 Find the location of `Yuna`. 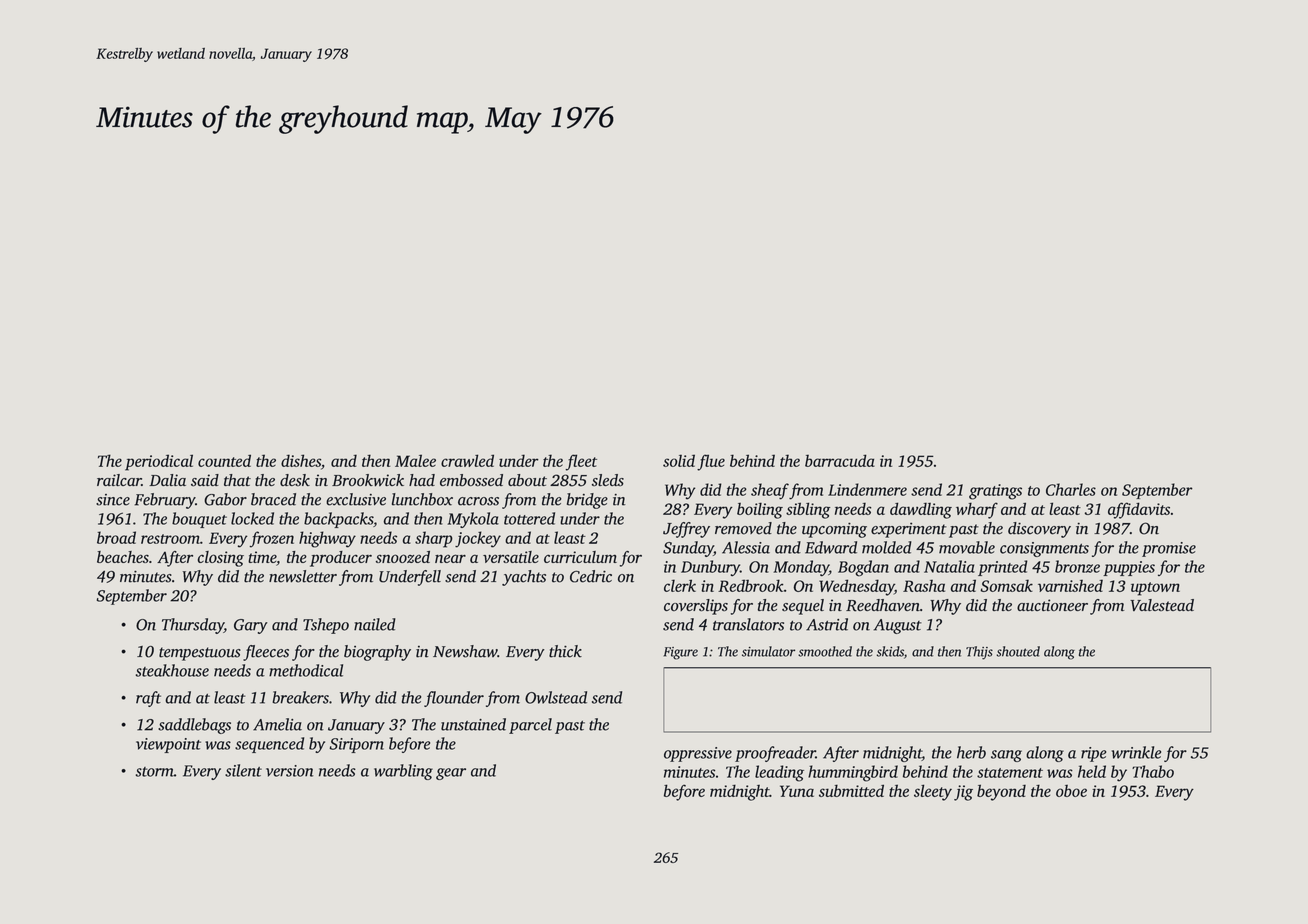

Yuna is located at coordinates (797, 791).
